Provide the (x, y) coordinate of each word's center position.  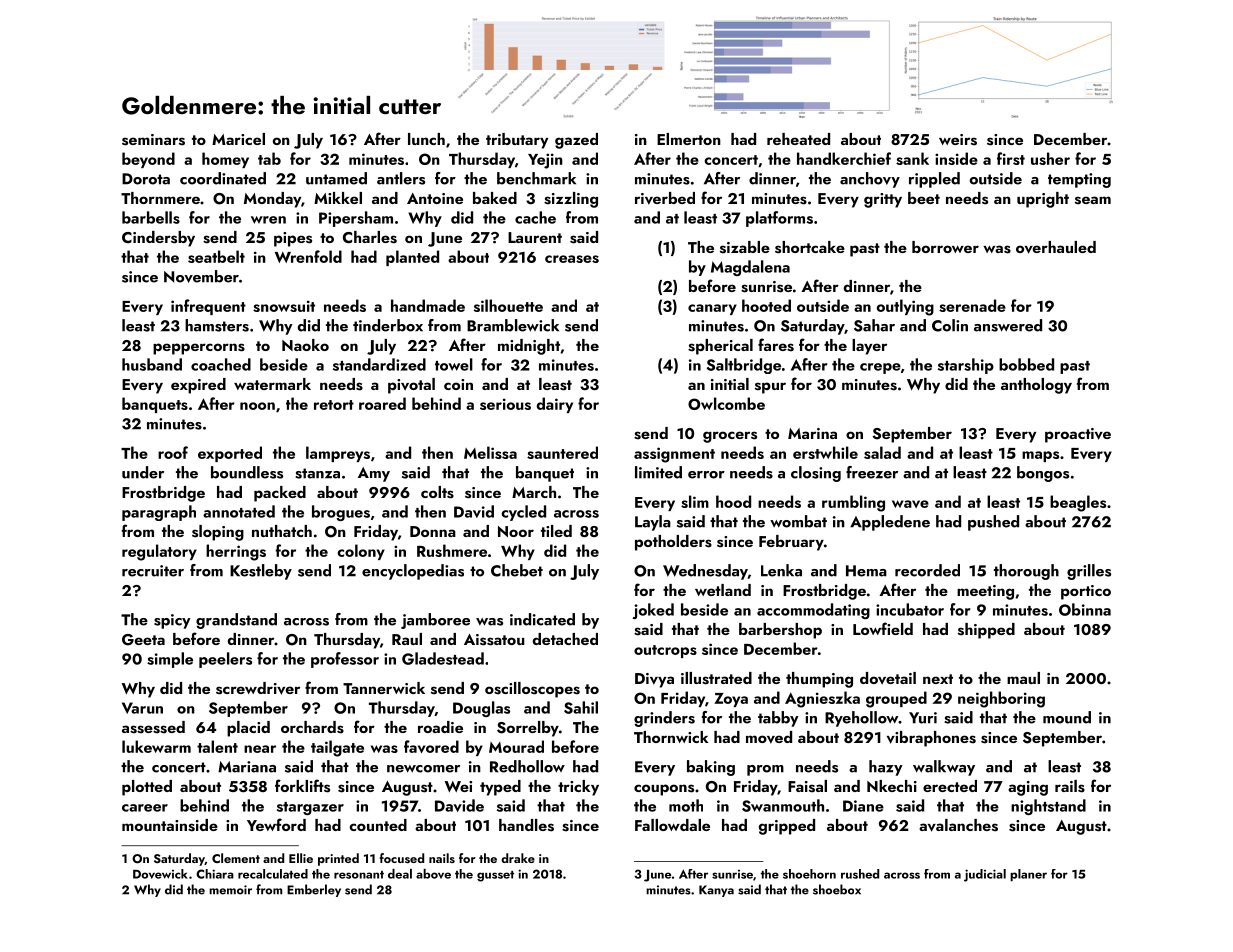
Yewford (276, 824)
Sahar (874, 325)
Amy (374, 474)
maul (1023, 678)
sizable (745, 247)
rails (1070, 786)
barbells (151, 217)
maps (1040, 456)
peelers (225, 660)
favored (431, 746)
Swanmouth (783, 805)
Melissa (490, 452)
